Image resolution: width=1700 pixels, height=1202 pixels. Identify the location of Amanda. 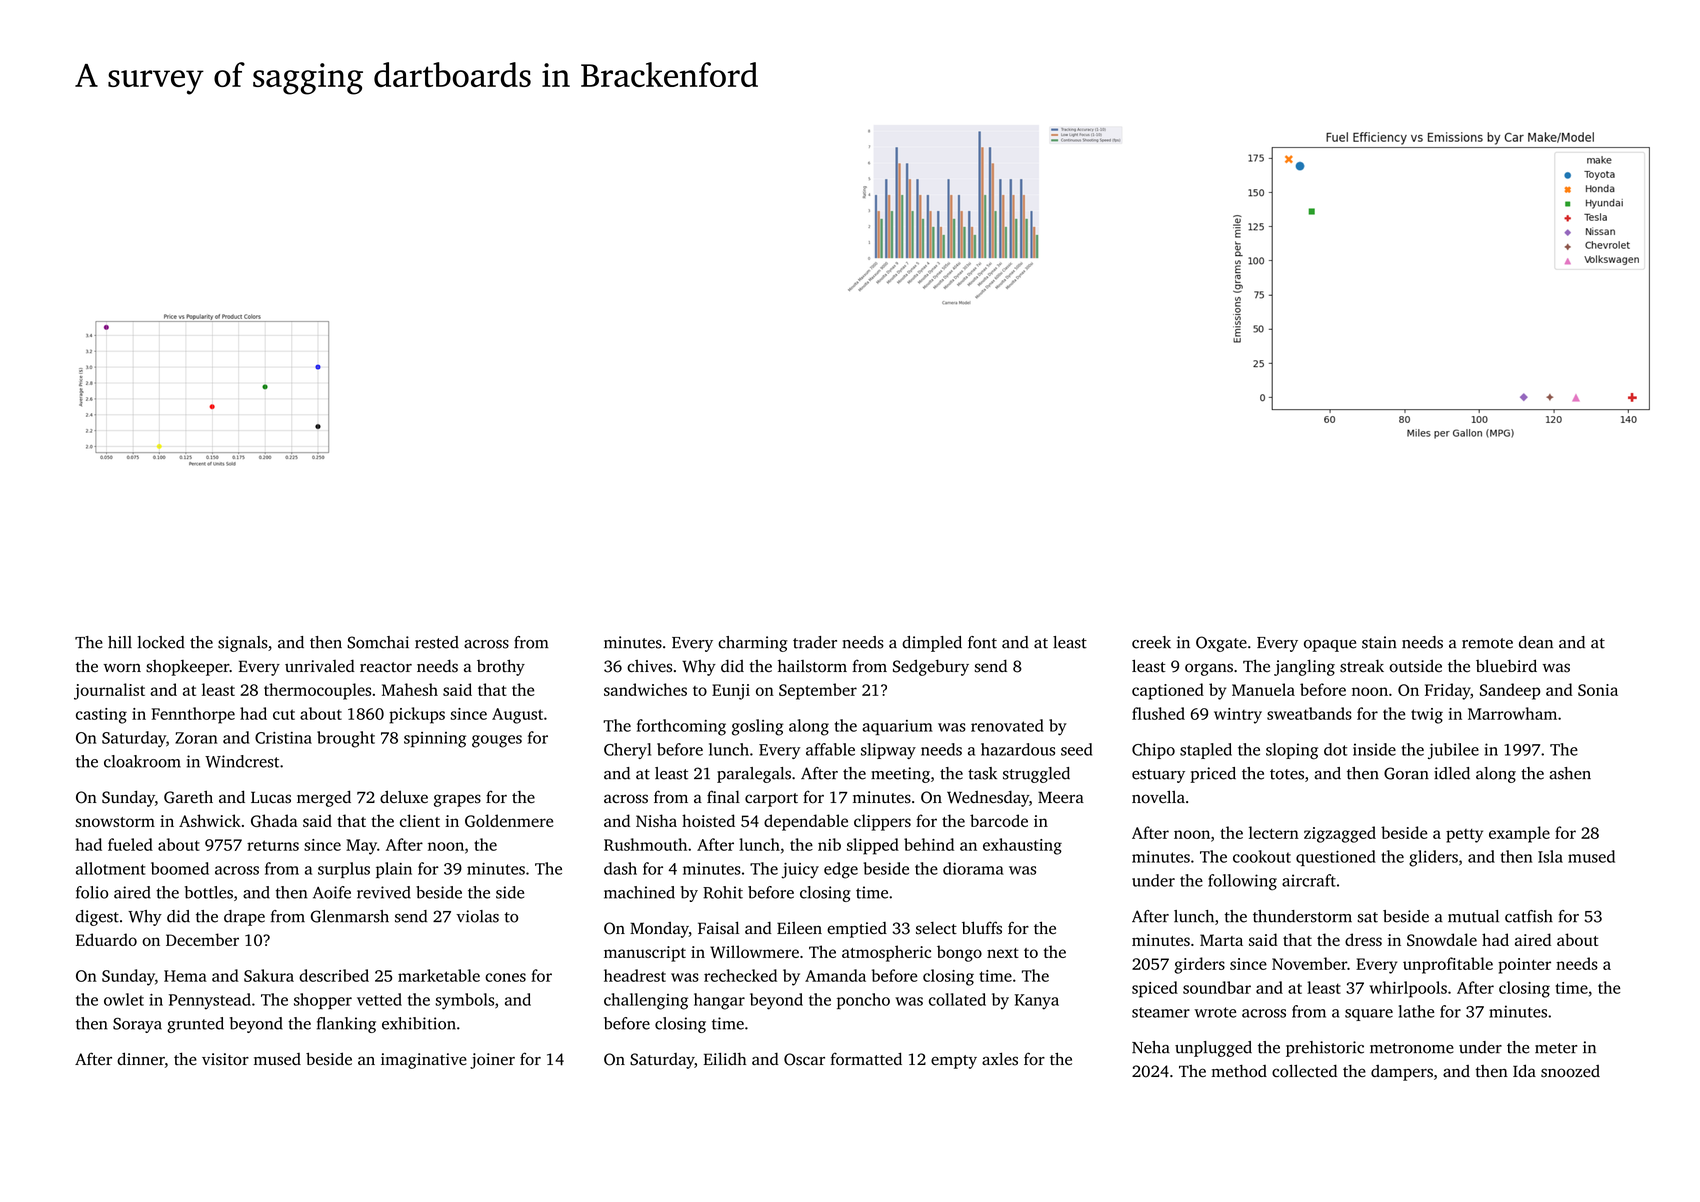
(835, 975).
